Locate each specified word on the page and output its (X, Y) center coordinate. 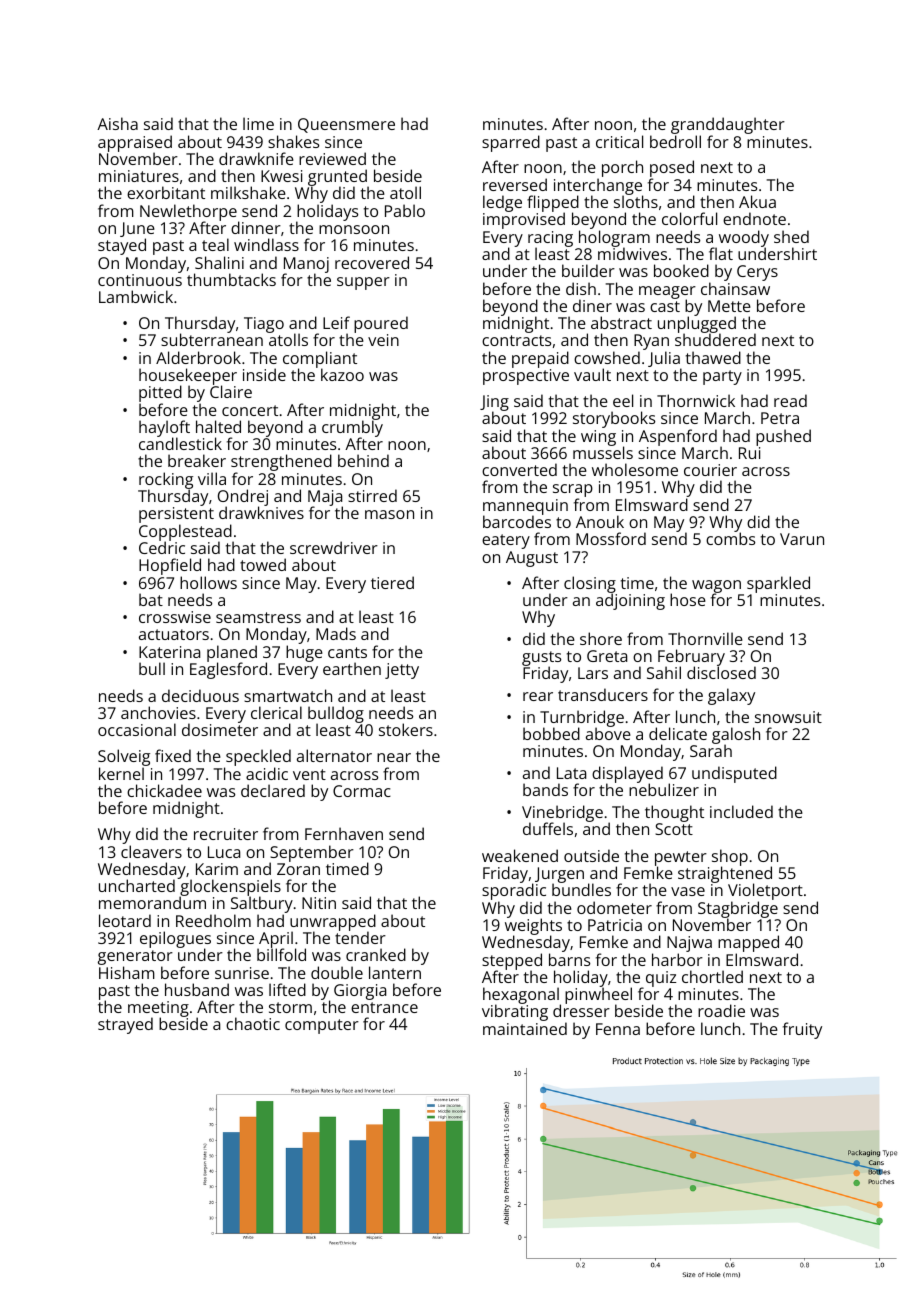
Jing (494, 403)
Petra (780, 418)
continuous (140, 280)
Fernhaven (344, 833)
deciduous (200, 695)
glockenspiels (230, 888)
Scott (674, 829)
